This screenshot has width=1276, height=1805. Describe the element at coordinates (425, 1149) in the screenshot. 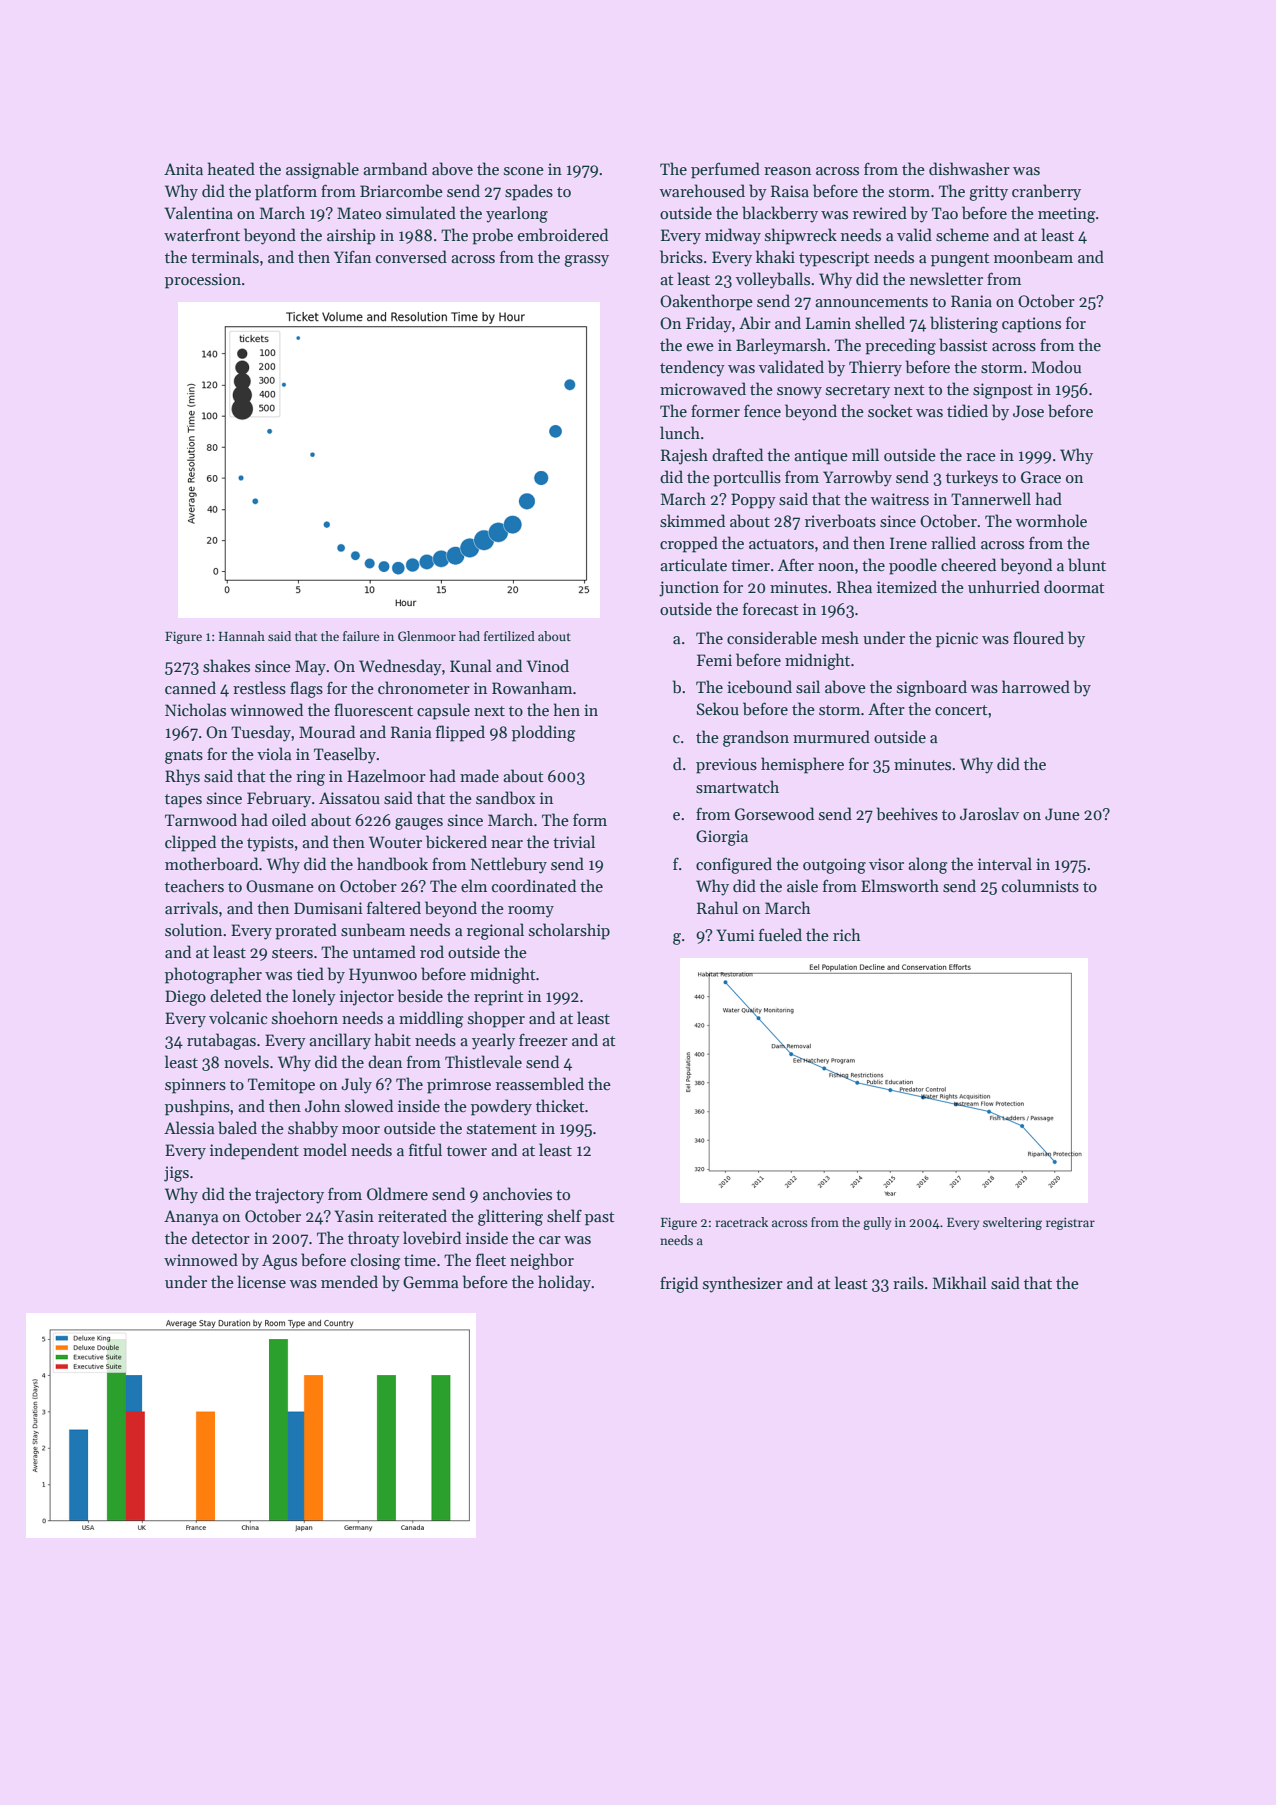

I see `fitful` at that location.
